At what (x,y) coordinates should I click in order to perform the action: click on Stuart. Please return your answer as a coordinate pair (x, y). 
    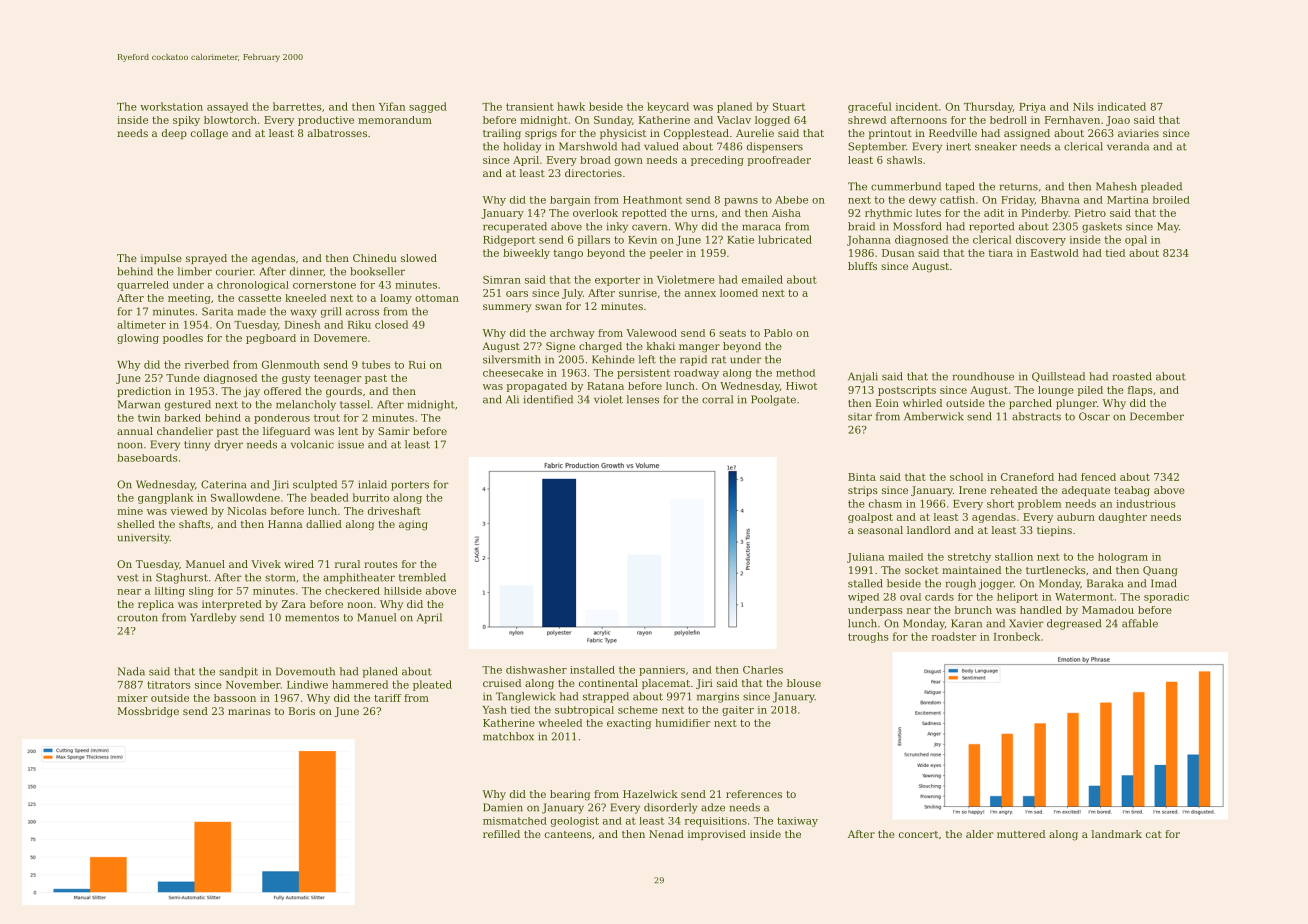
    Looking at the image, I should click on (789, 106).
